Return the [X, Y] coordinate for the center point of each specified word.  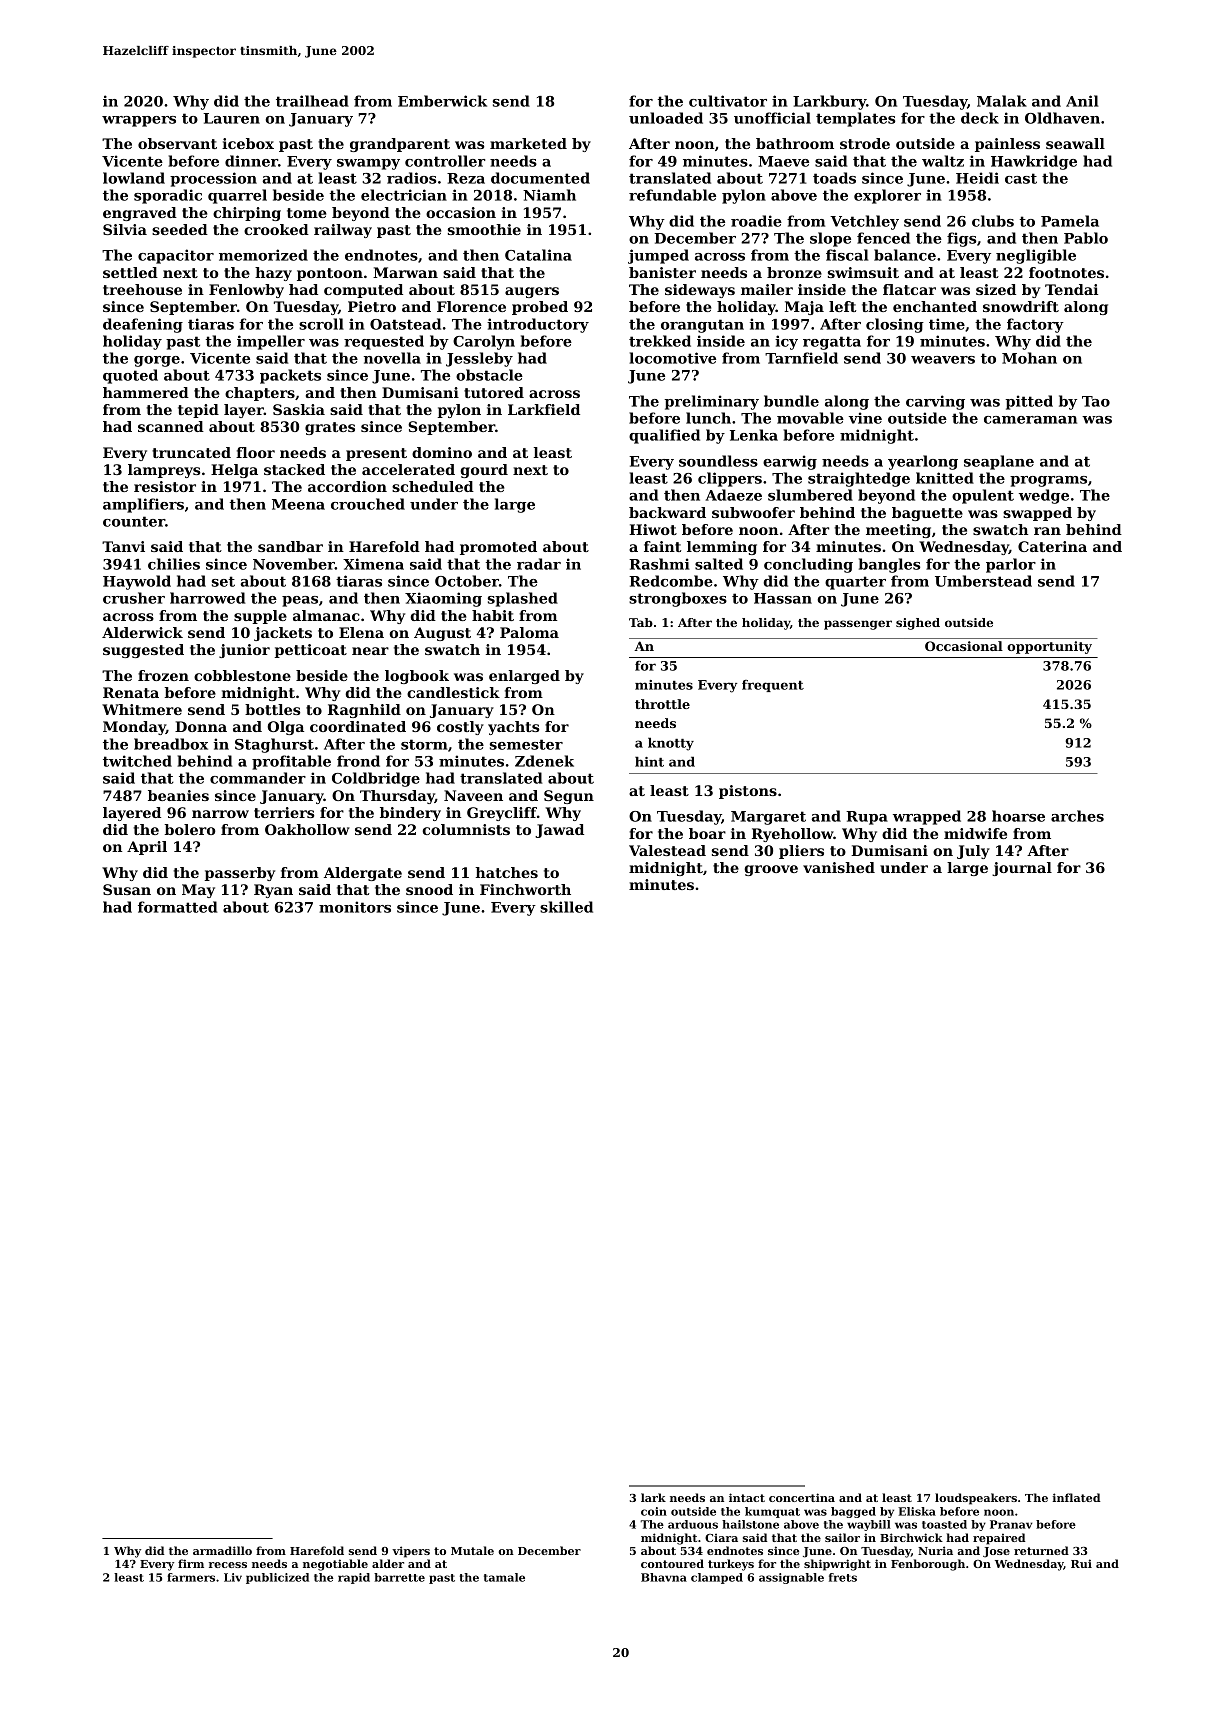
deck [980, 118]
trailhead [312, 101]
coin [654, 1511]
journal [1022, 869]
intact [747, 1497]
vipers [411, 1552]
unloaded [666, 118]
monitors [355, 907]
